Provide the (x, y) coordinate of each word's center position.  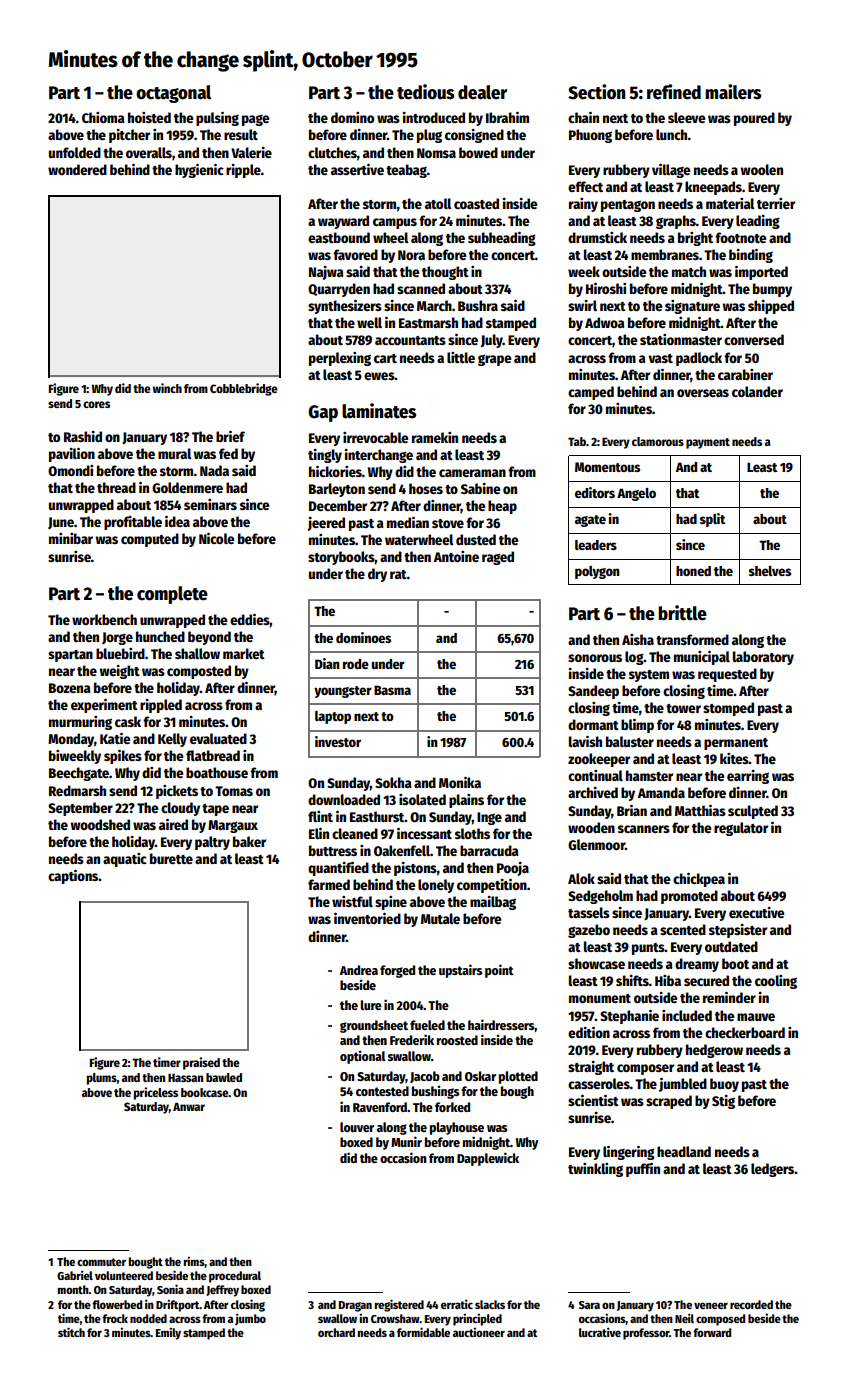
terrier (776, 203)
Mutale (440, 918)
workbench (104, 619)
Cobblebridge (244, 389)
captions (73, 877)
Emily (168, 1333)
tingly (325, 456)
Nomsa (436, 153)
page (255, 120)
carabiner (745, 374)
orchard (336, 1332)
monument (600, 998)
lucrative (600, 1332)
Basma (392, 690)
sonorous (595, 658)
